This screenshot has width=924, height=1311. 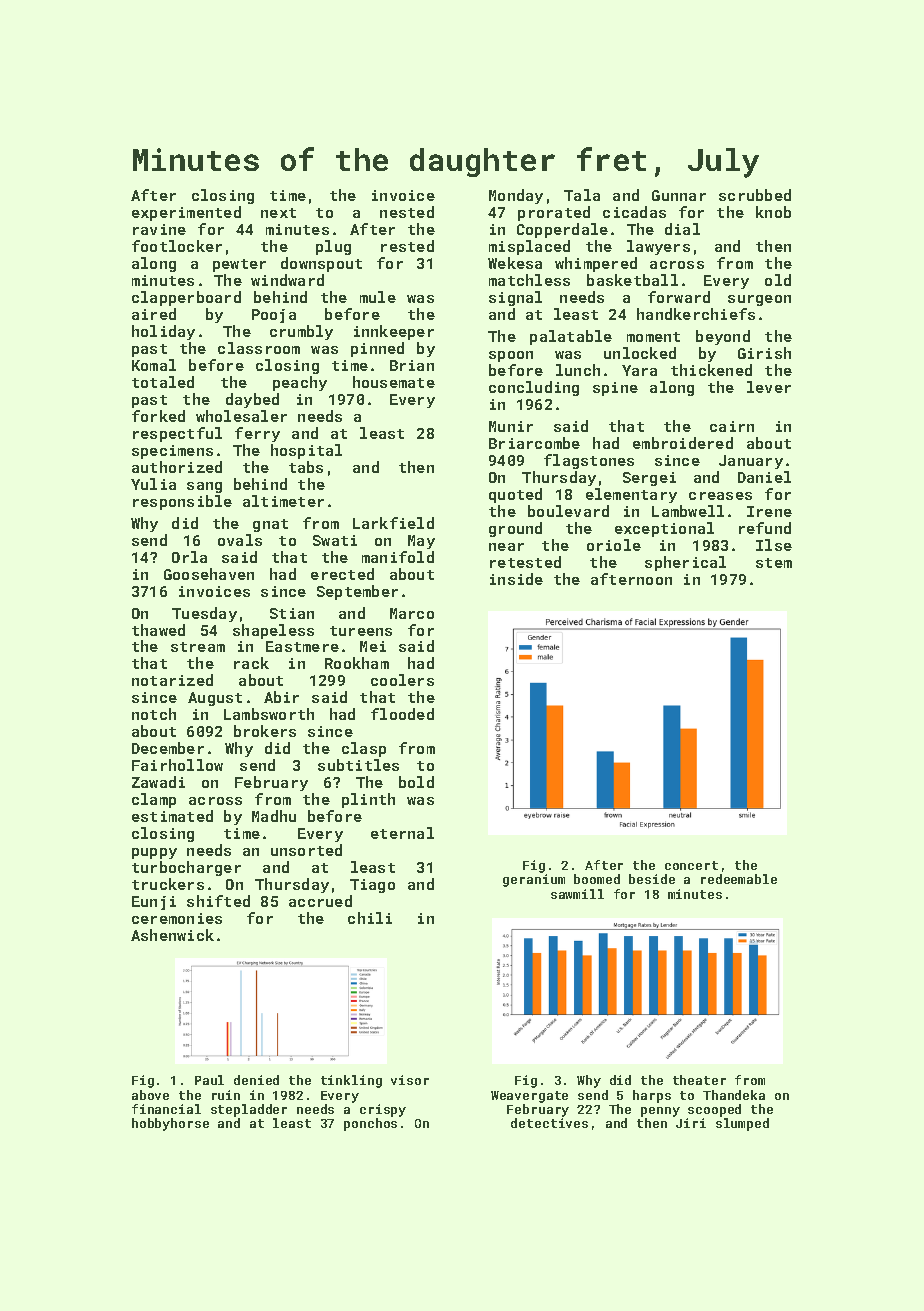 What do you see at coordinates (774, 563) in the screenshot?
I see `stem` at bounding box center [774, 563].
